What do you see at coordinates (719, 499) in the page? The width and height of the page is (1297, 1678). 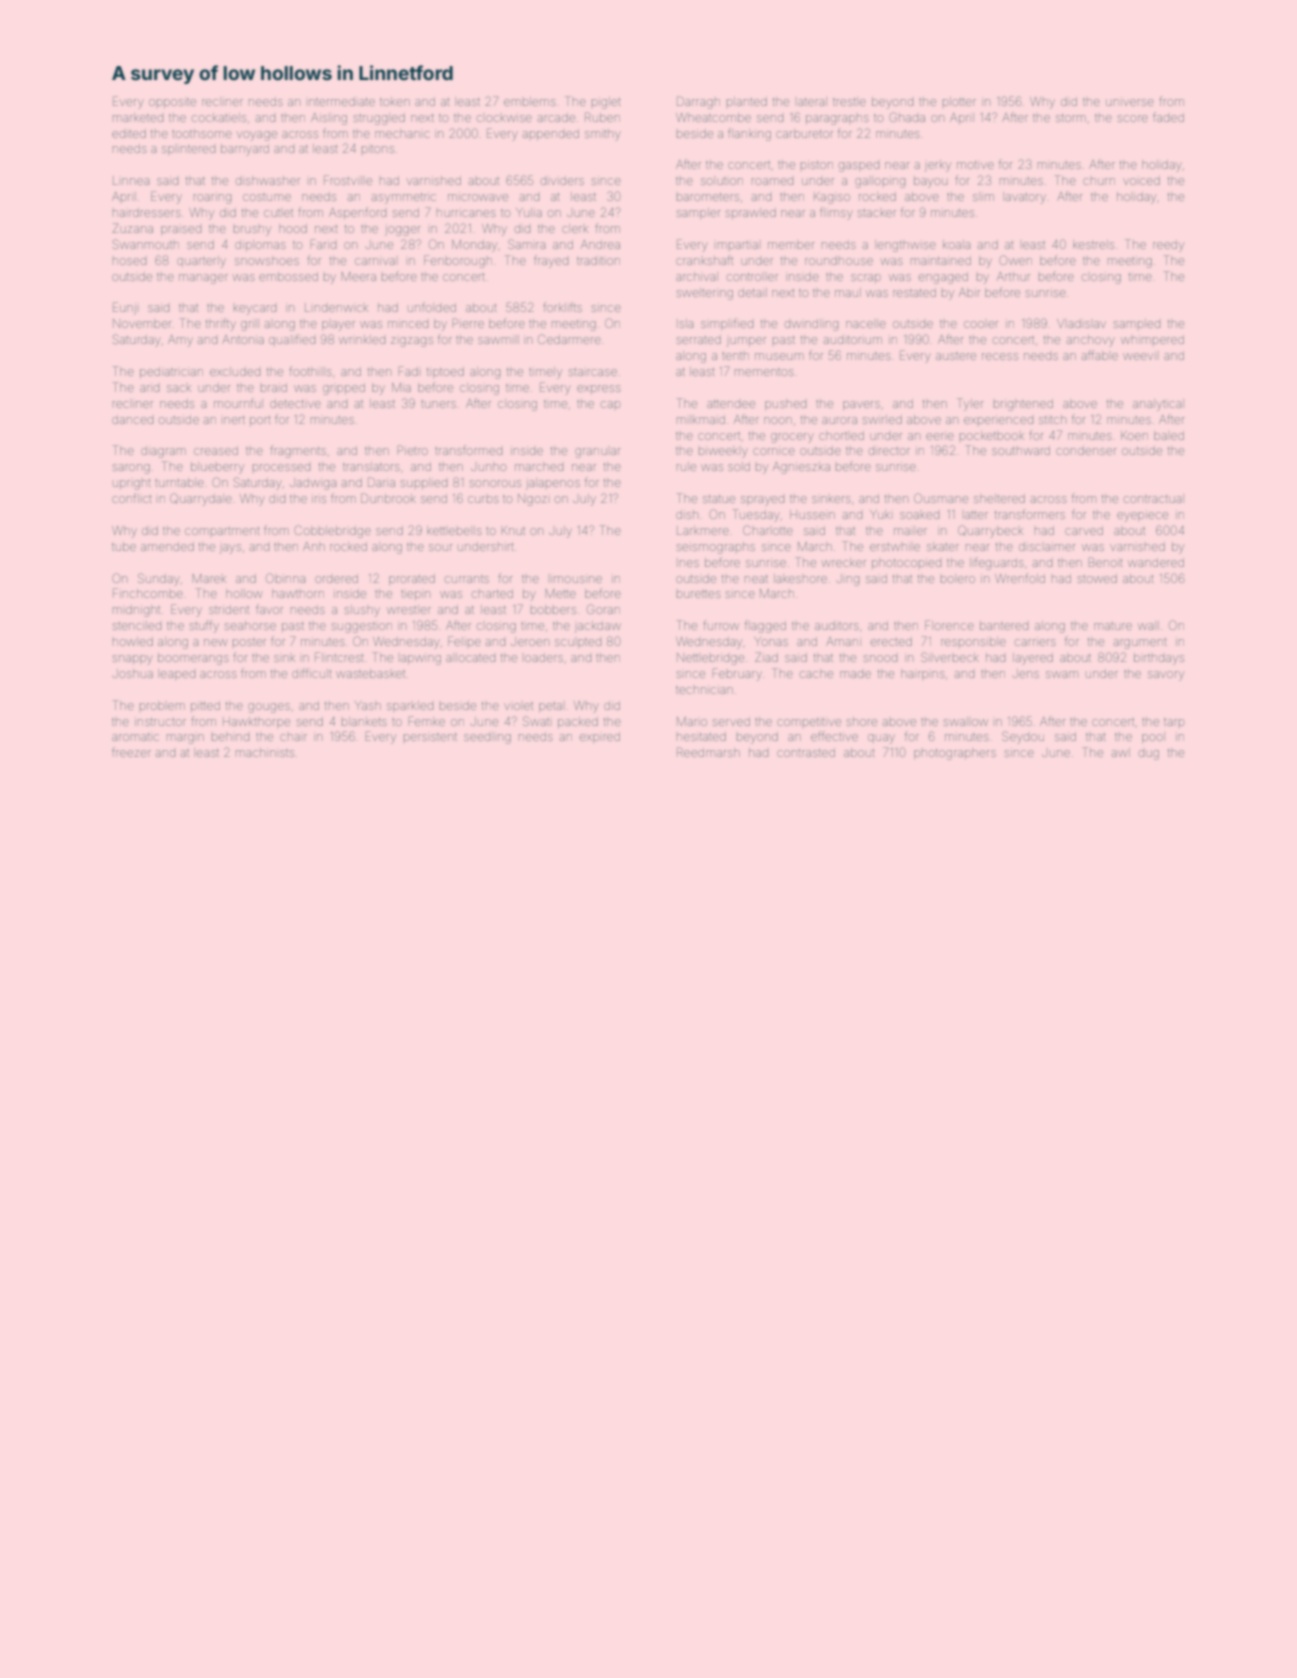 I see `statue` at bounding box center [719, 499].
